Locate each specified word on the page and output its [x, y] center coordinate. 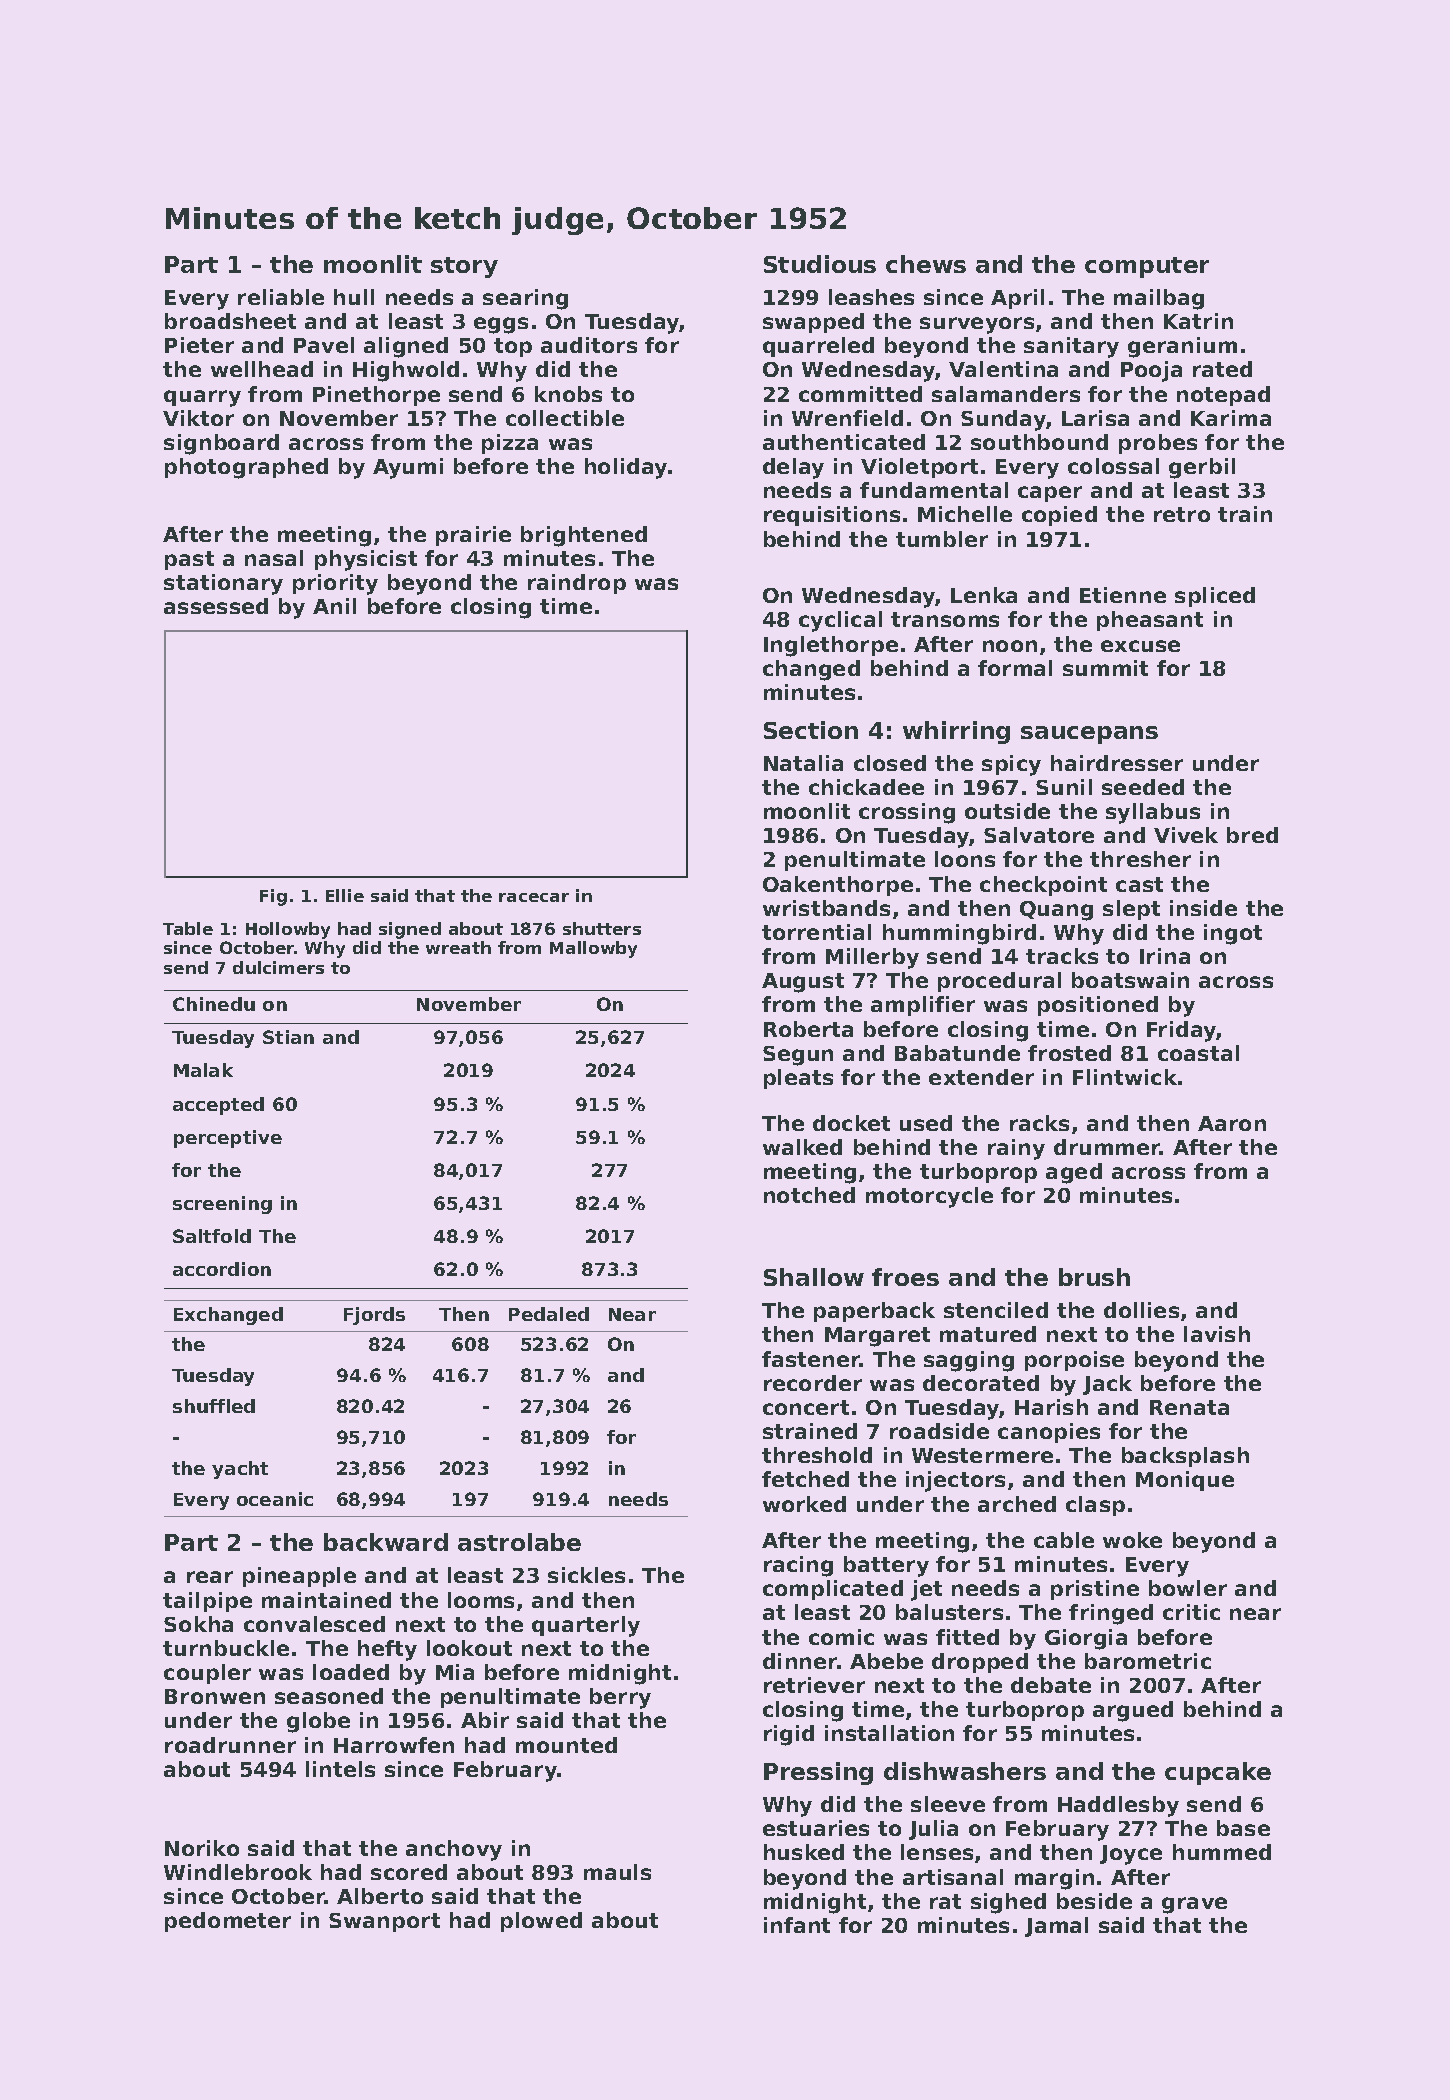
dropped [980, 1663]
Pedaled [549, 1314]
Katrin [1198, 321]
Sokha [198, 1624]
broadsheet [230, 321]
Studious [820, 264]
